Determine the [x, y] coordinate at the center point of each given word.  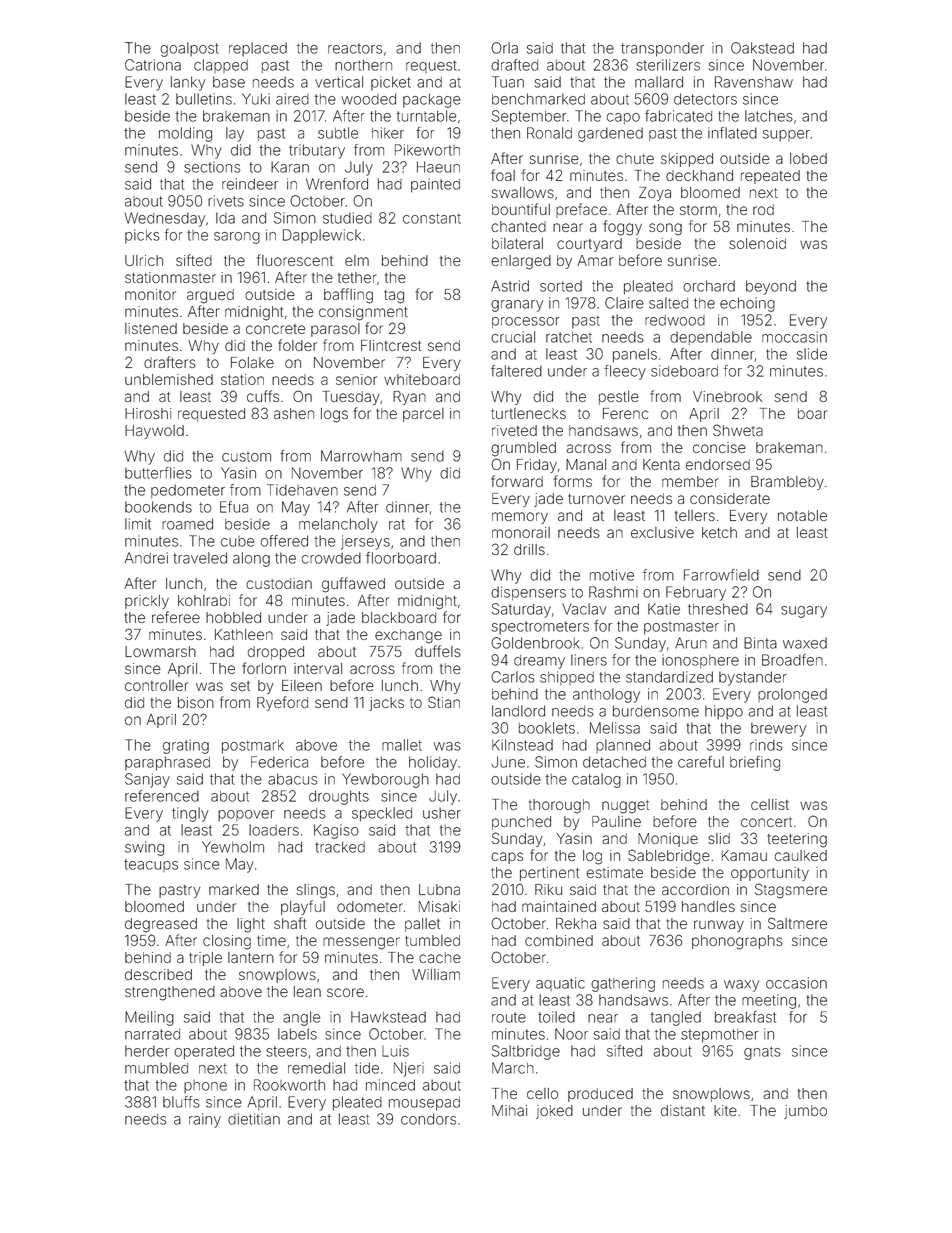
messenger [361, 943]
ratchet [569, 337]
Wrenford [337, 184]
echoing [747, 304]
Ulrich [144, 260]
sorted [561, 286]
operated [204, 1052]
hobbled [233, 617]
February [696, 593]
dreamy [539, 662]
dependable [711, 338]
